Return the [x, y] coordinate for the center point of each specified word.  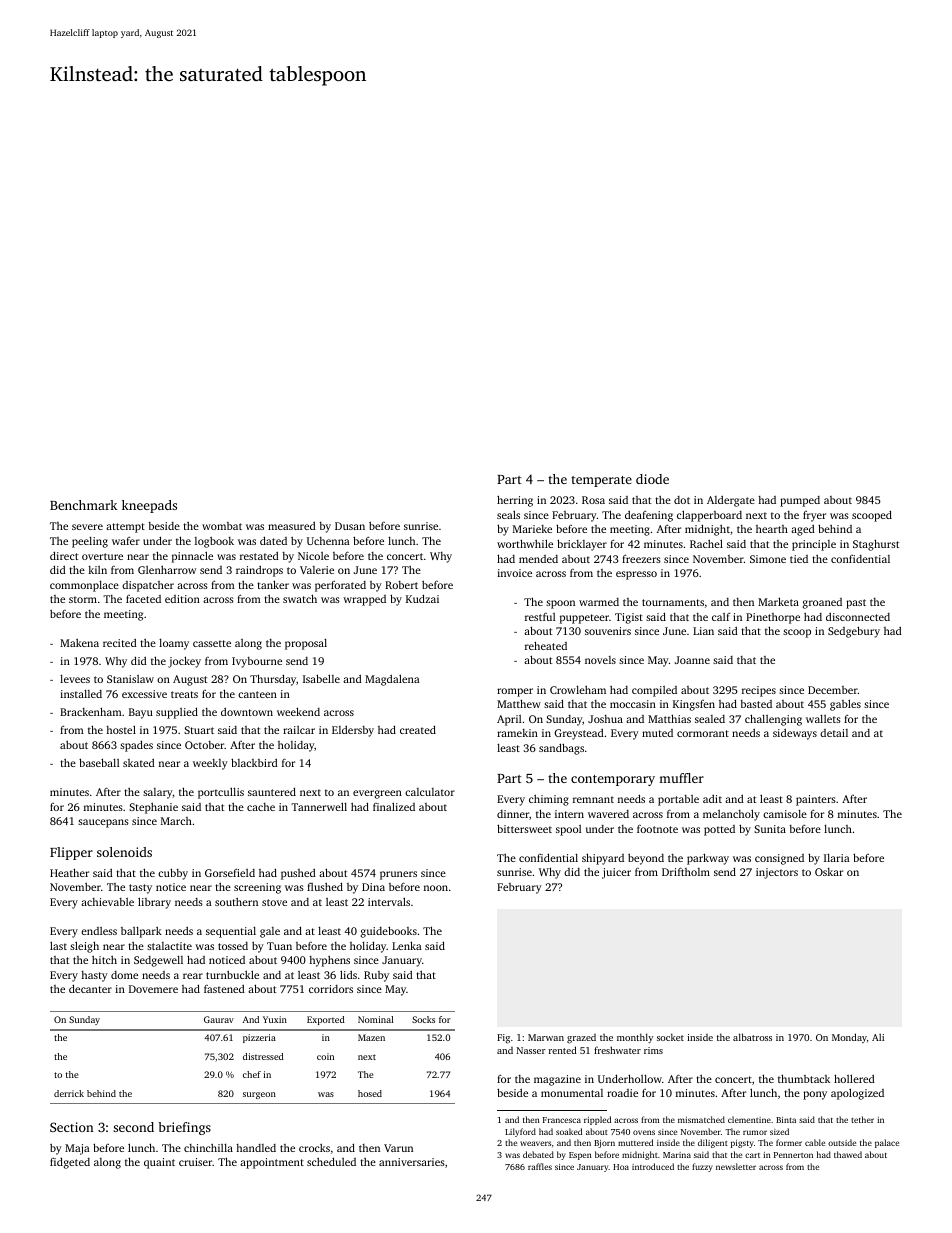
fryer [814, 516]
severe [87, 527]
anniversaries [412, 1162]
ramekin [517, 733]
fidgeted [70, 1163]
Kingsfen [694, 705]
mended [538, 559]
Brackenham [91, 711]
